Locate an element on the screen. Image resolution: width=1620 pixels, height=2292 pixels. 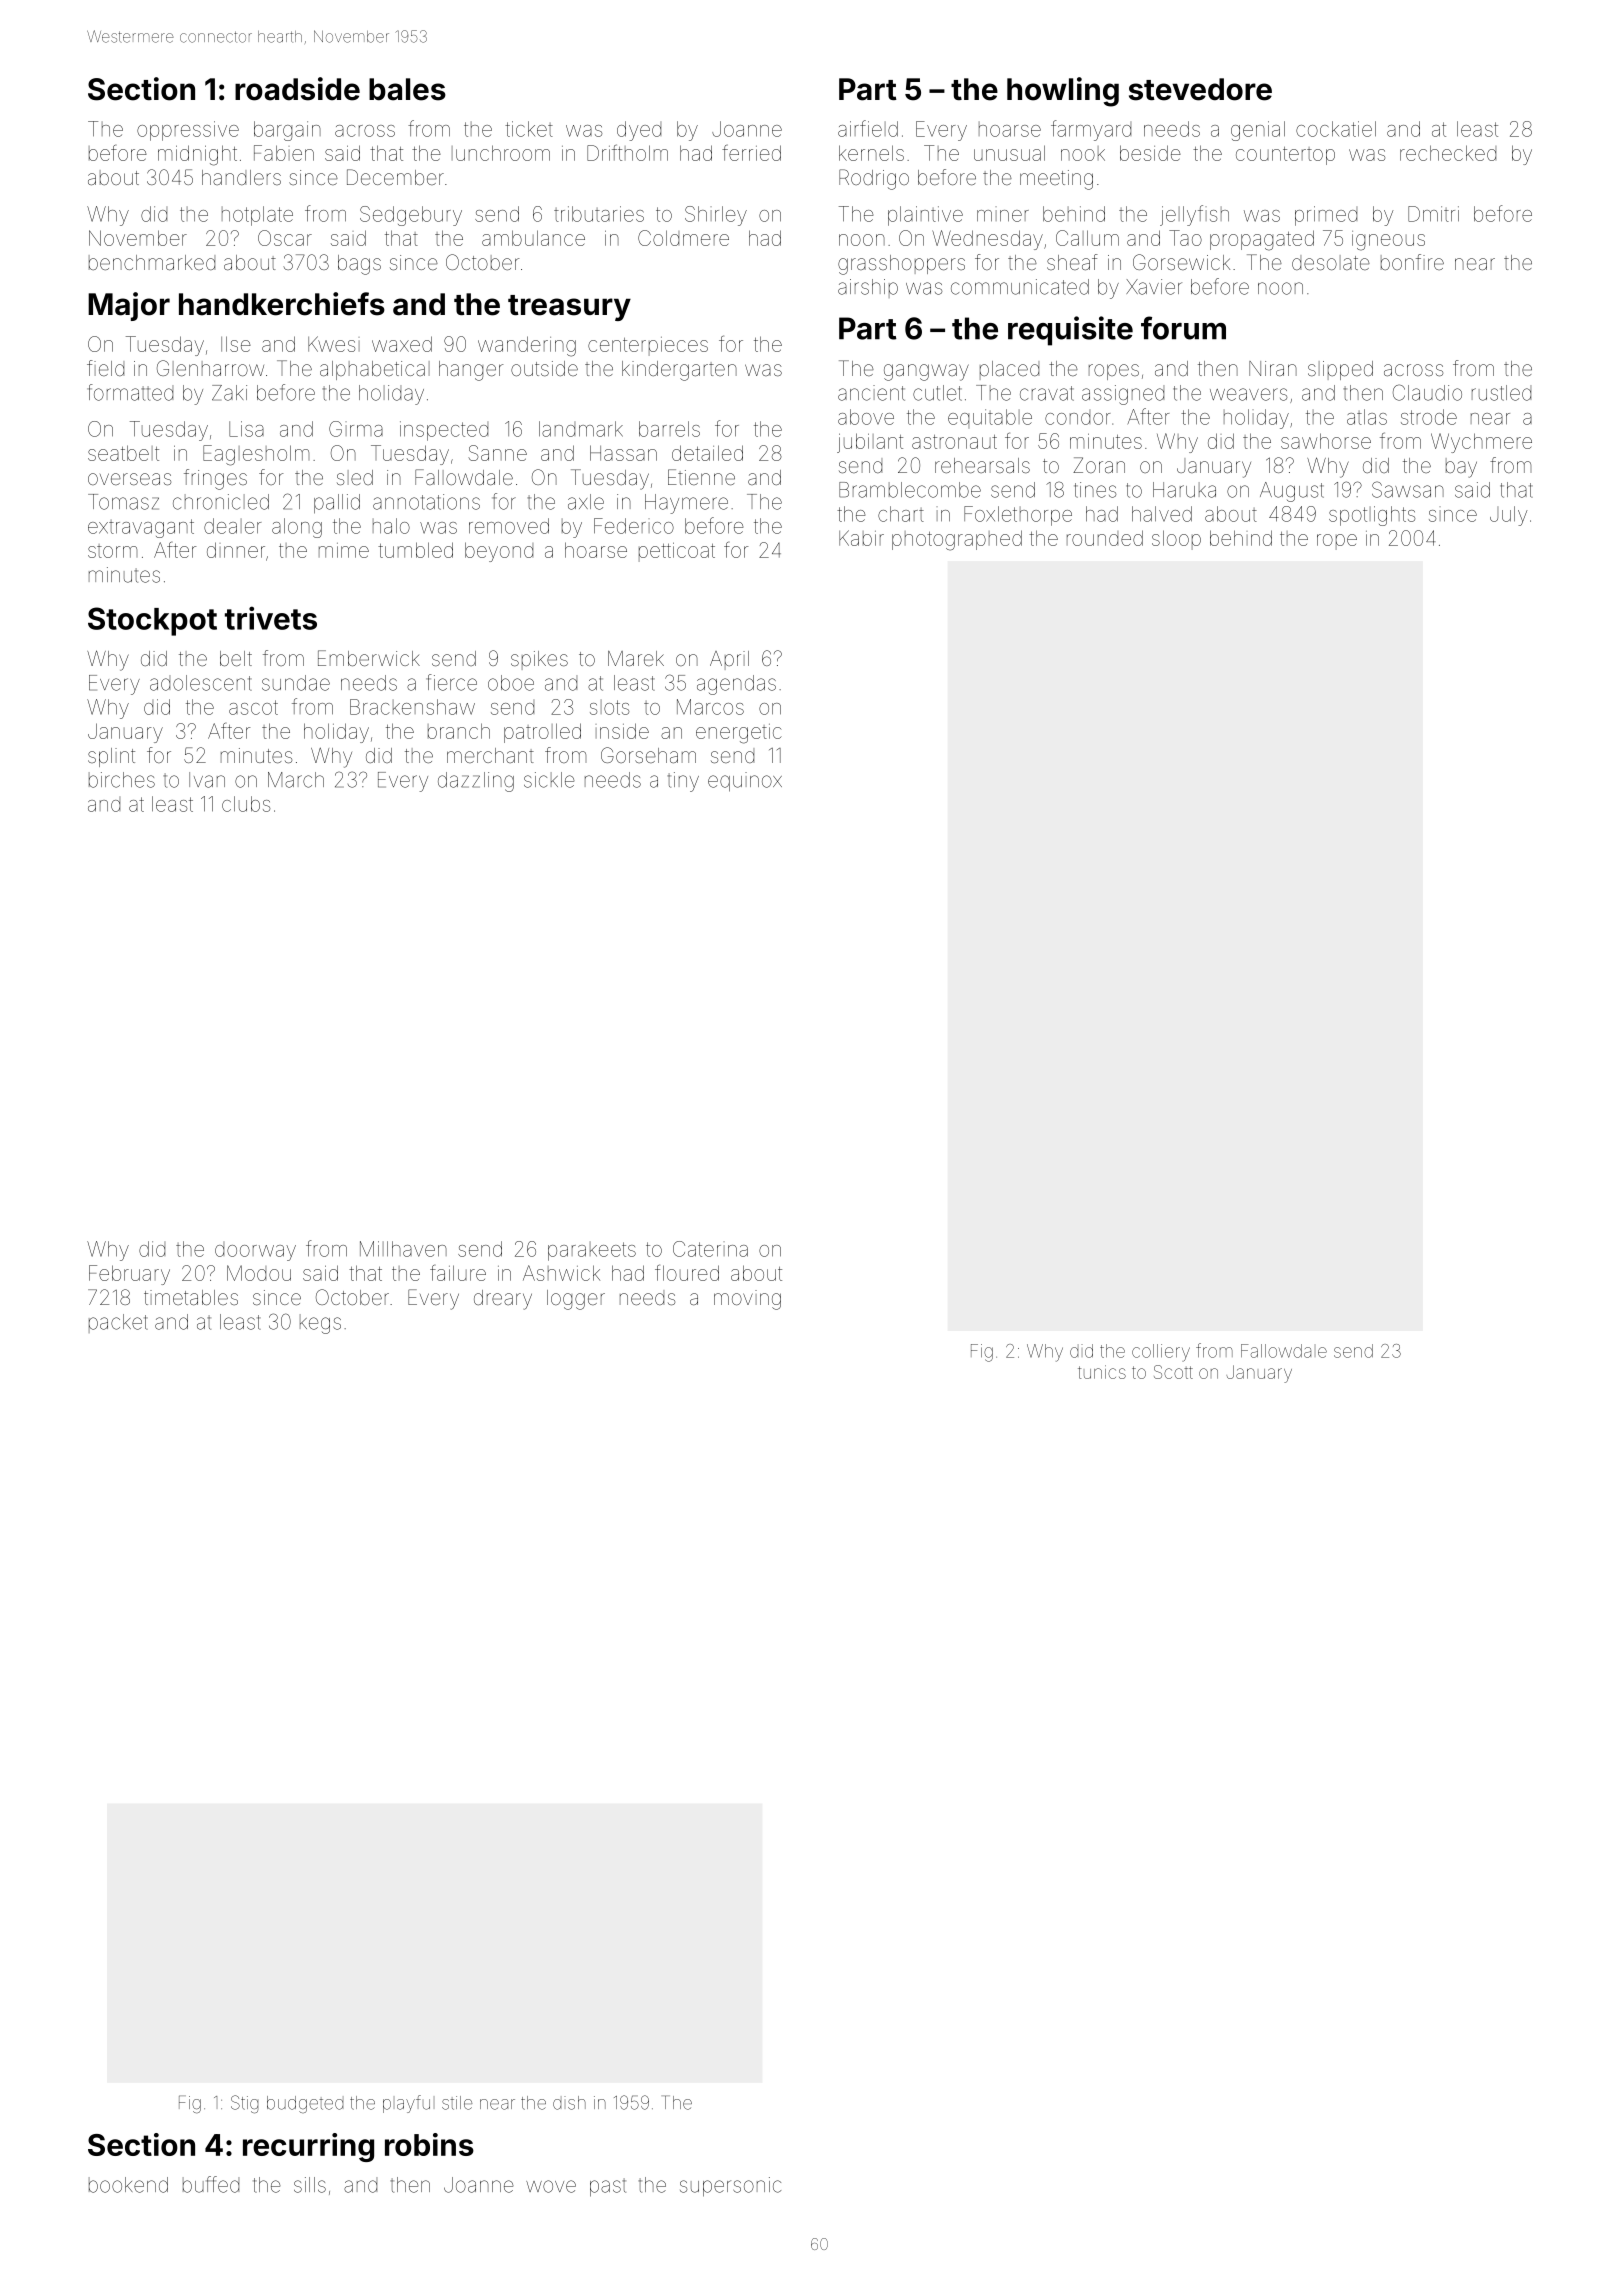
photographed is located at coordinates (957, 540).
